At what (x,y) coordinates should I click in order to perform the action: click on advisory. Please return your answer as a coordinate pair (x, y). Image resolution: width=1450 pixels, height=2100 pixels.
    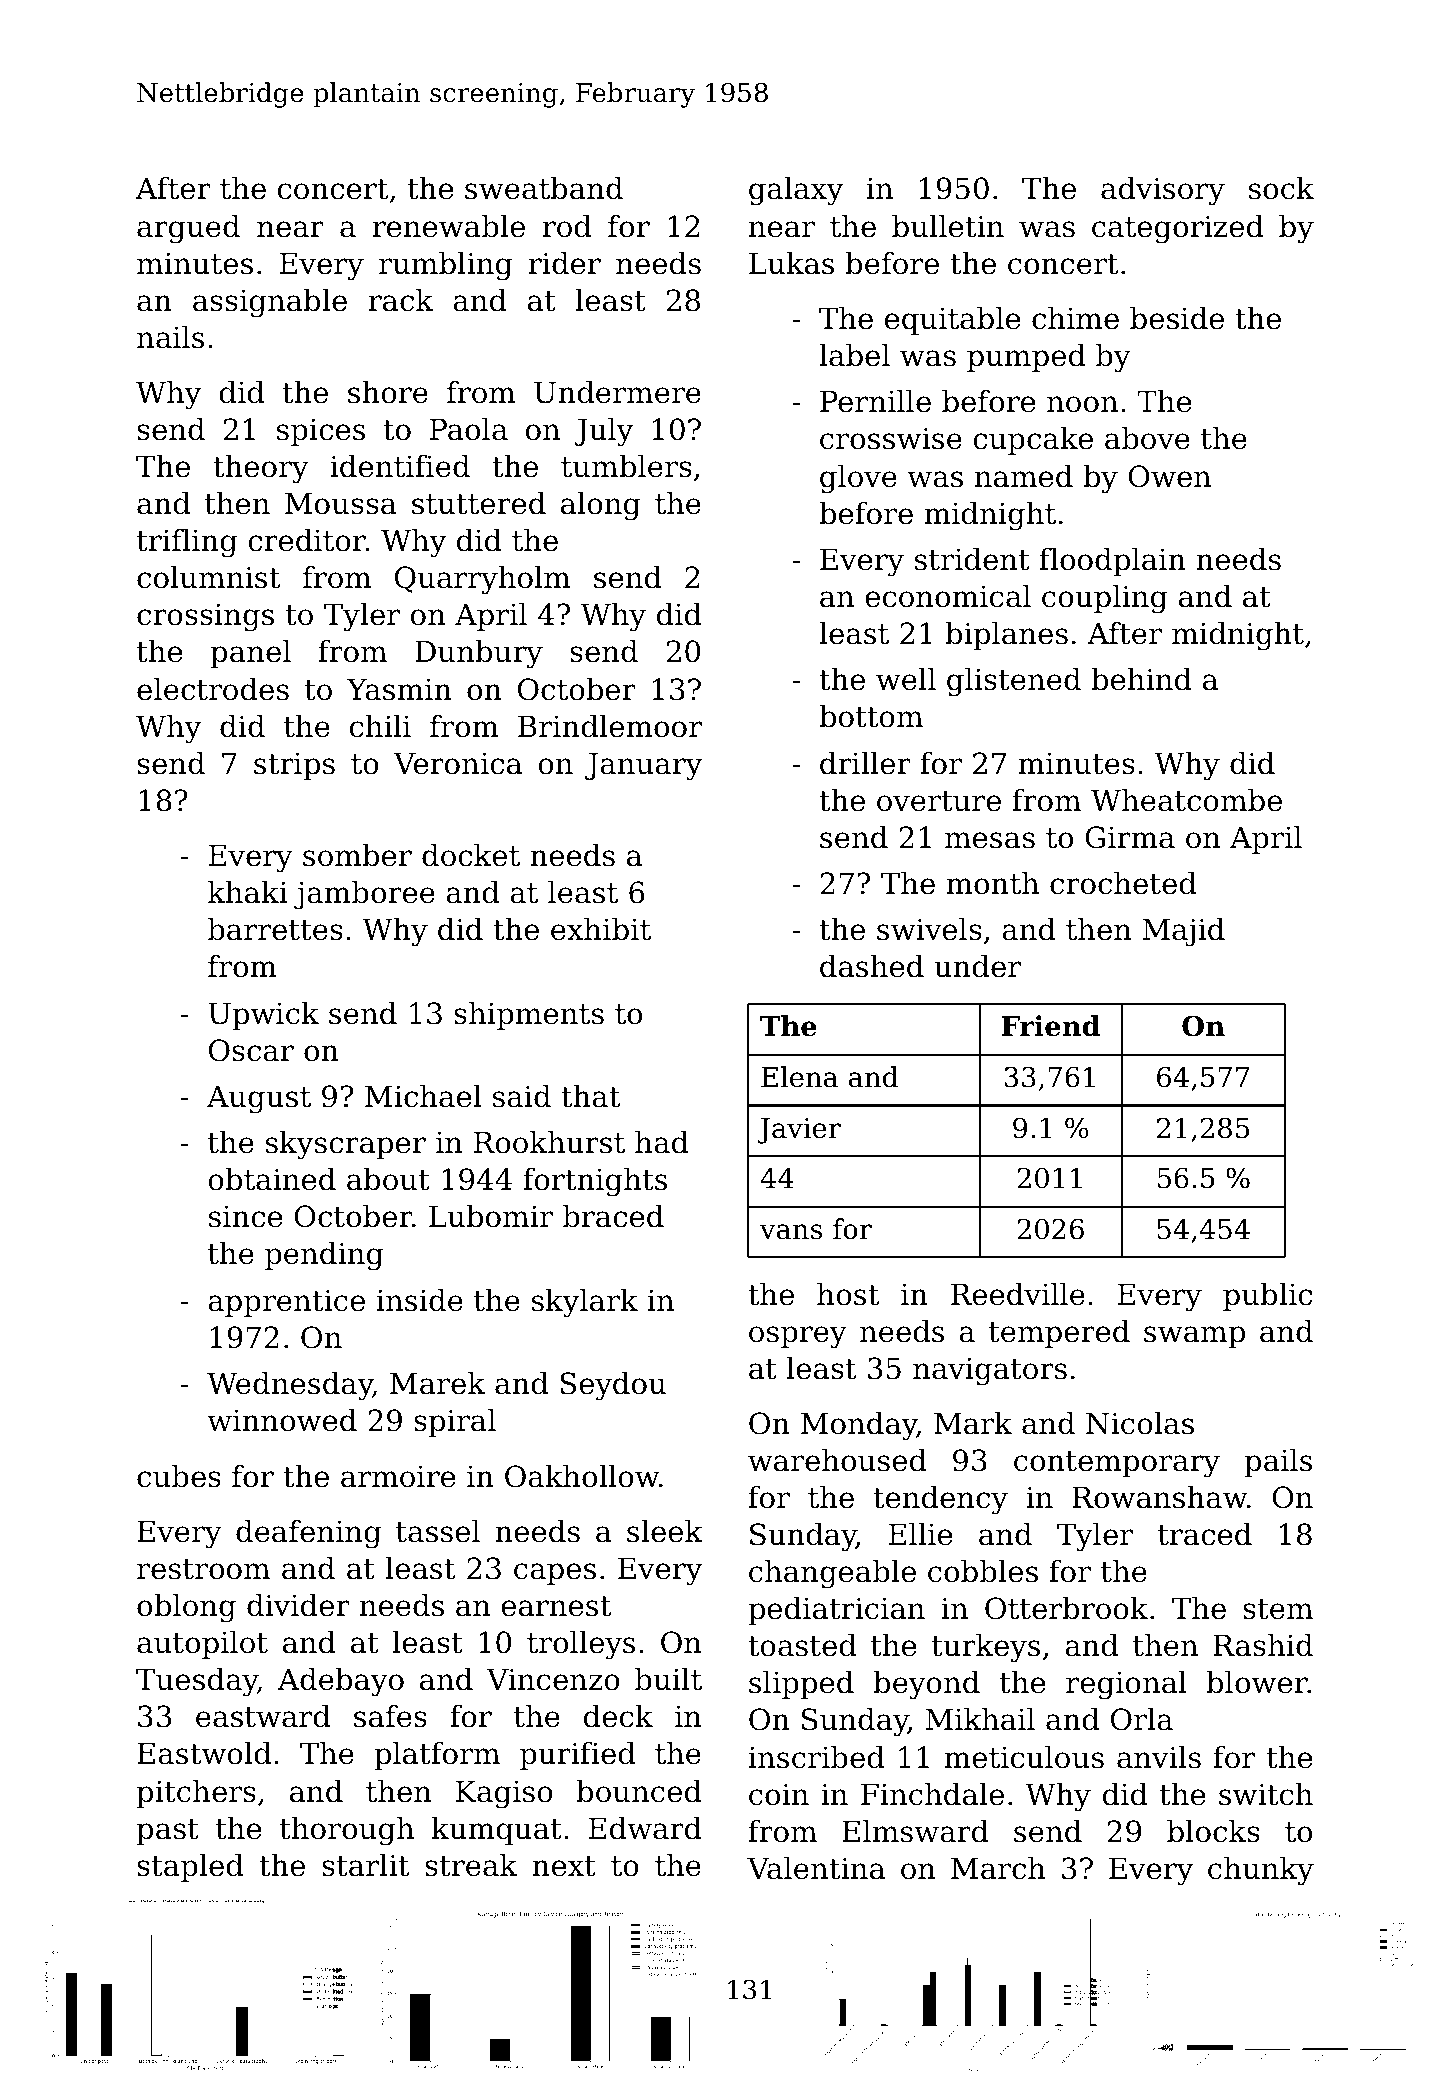
    Looking at the image, I should click on (1163, 191).
